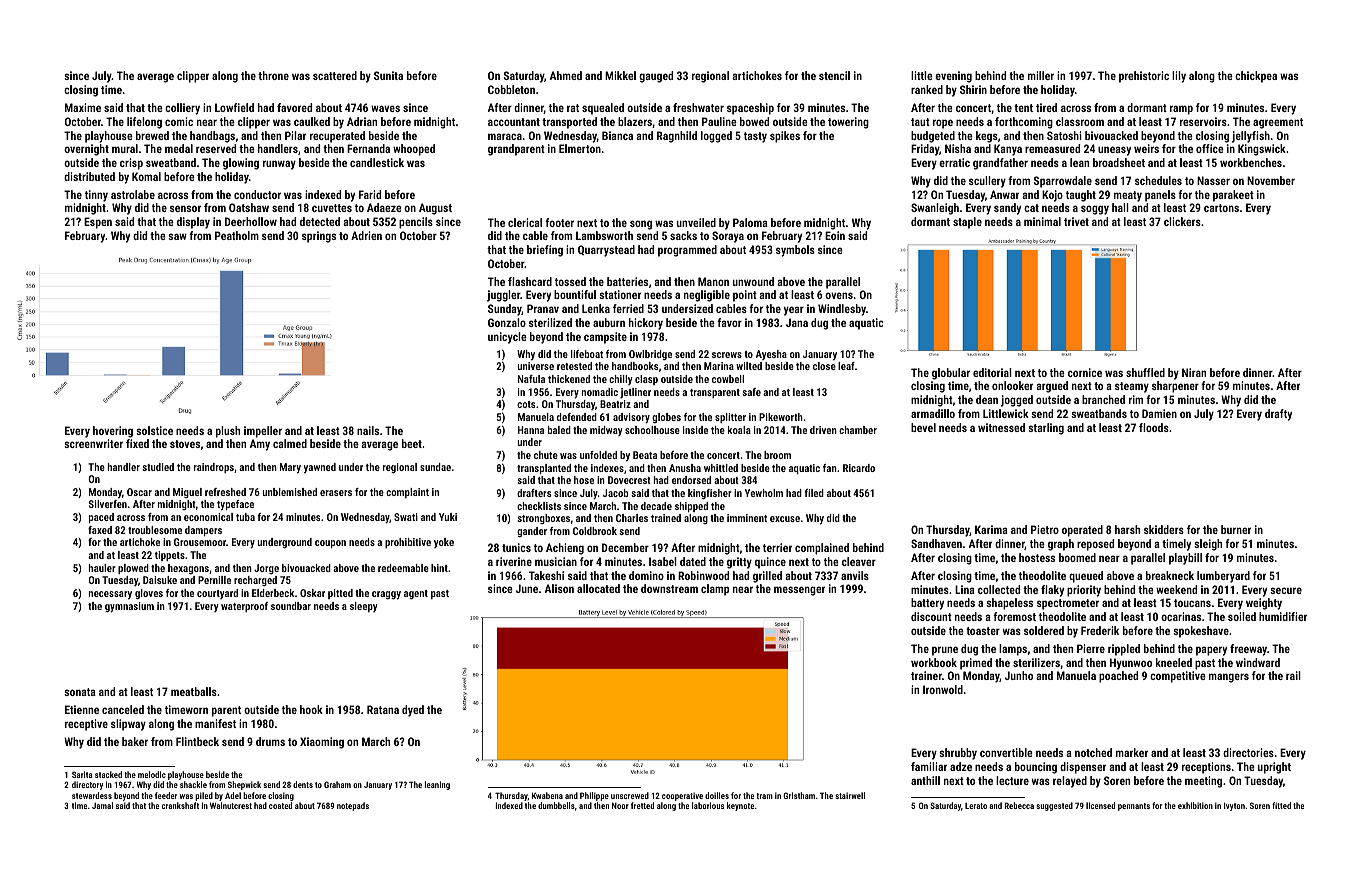 The width and height of the document is (1372, 887). Describe the element at coordinates (953, 77) in the document. I see `evening` at that location.
